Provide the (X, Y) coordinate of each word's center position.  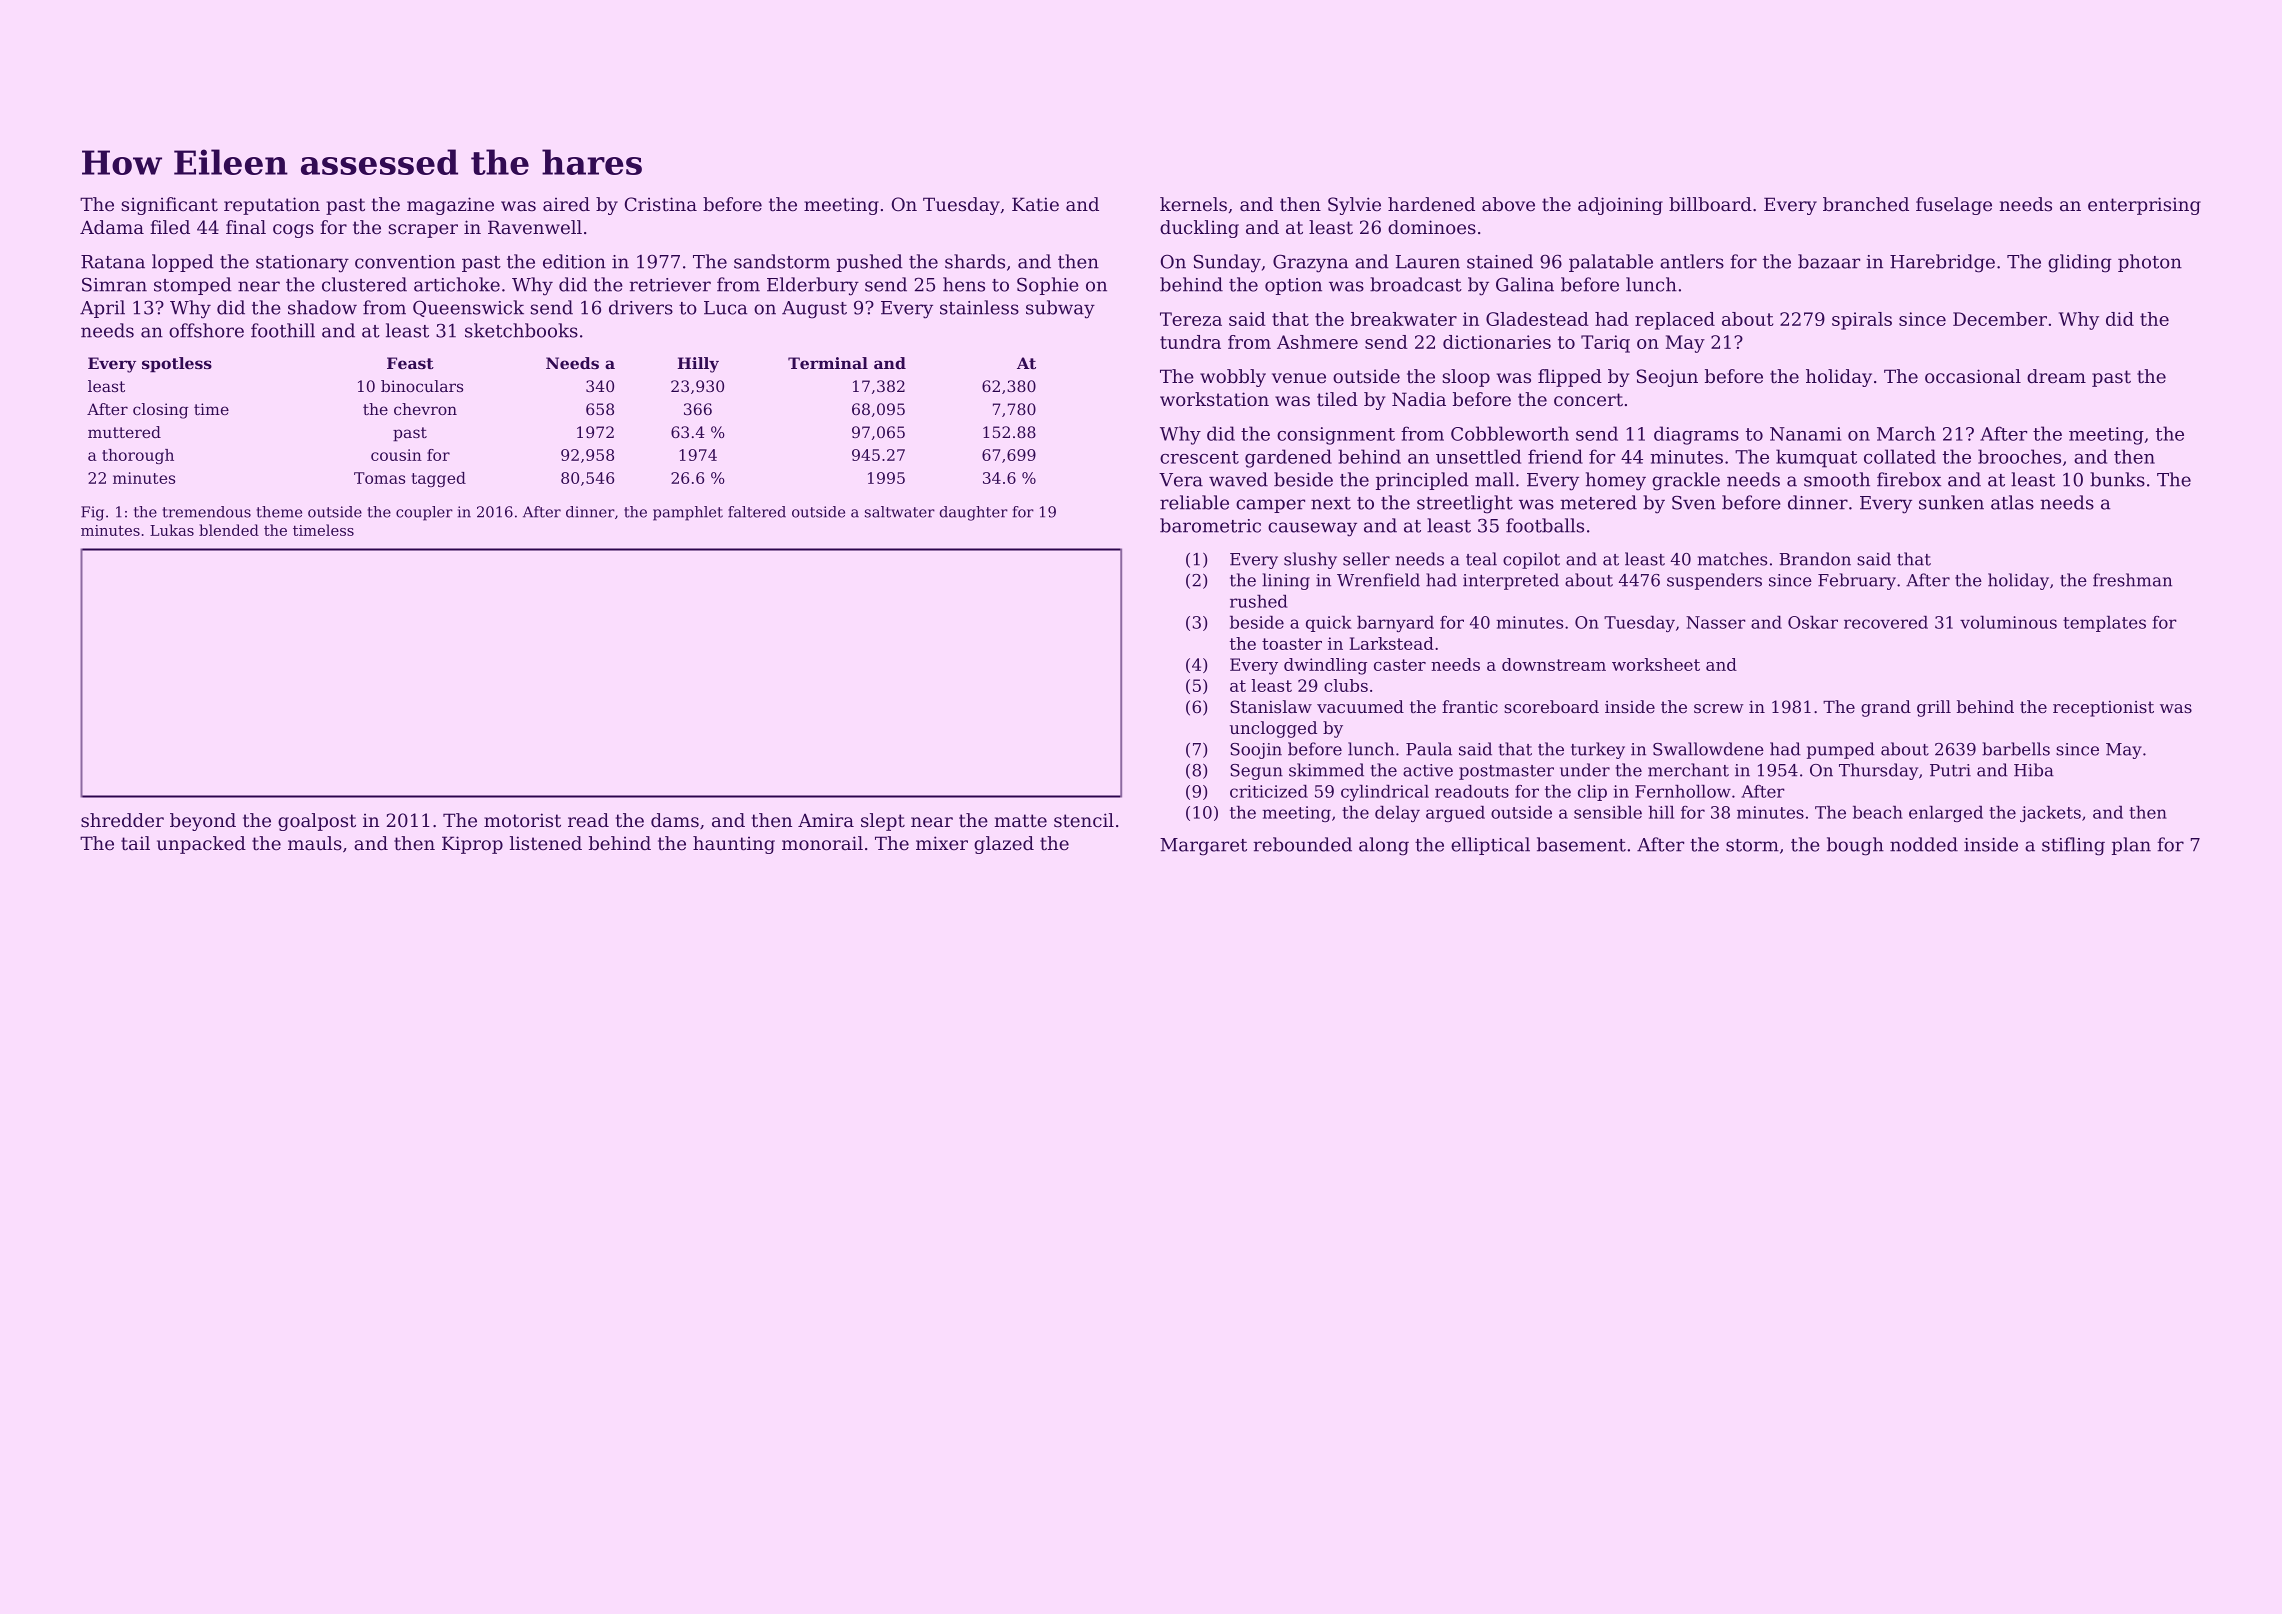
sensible (1608, 812)
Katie (1035, 204)
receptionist (2103, 709)
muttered (124, 432)
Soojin (1256, 751)
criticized (1269, 791)
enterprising (2144, 206)
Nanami (1805, 434)
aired (566, 204)
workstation (1214, 399)
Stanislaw (1271, 706)
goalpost (317, 822)
